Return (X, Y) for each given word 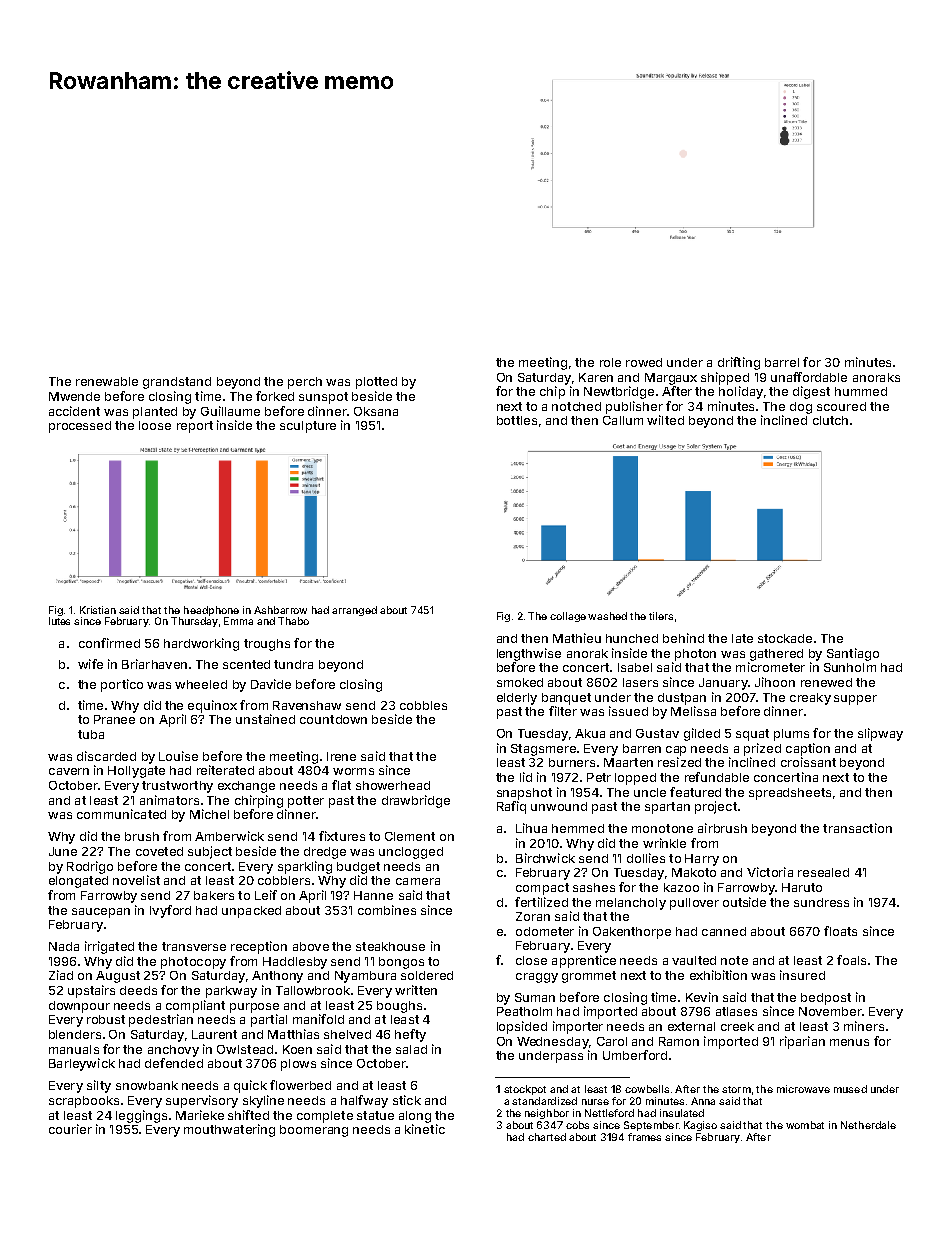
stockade (785, 638)
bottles (517, 420)
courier (70, 1129)
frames (644, 1137)
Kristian (98, 610)
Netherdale (868, 1125)
